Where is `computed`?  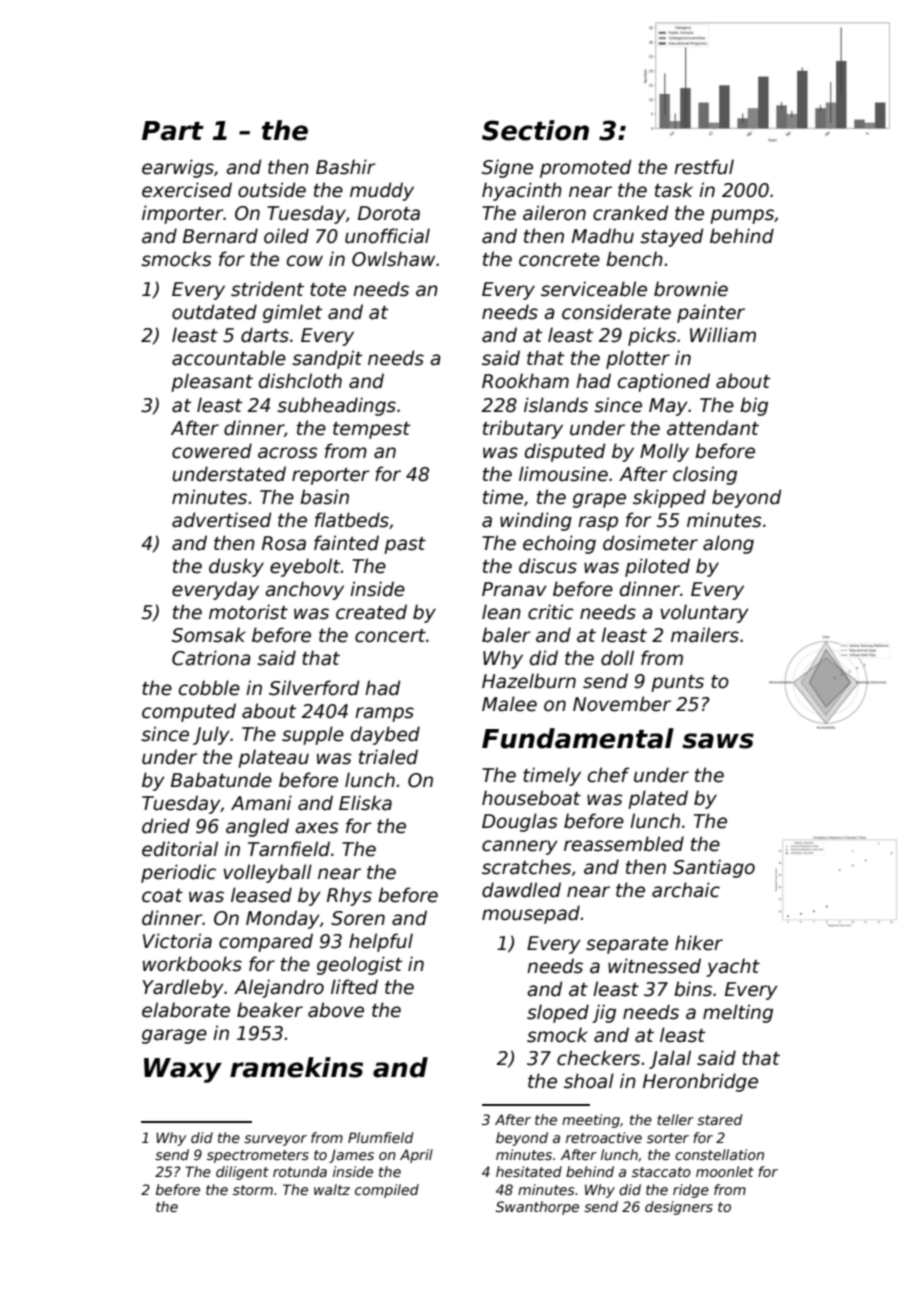
computed is located at coordinates (189, 712).
